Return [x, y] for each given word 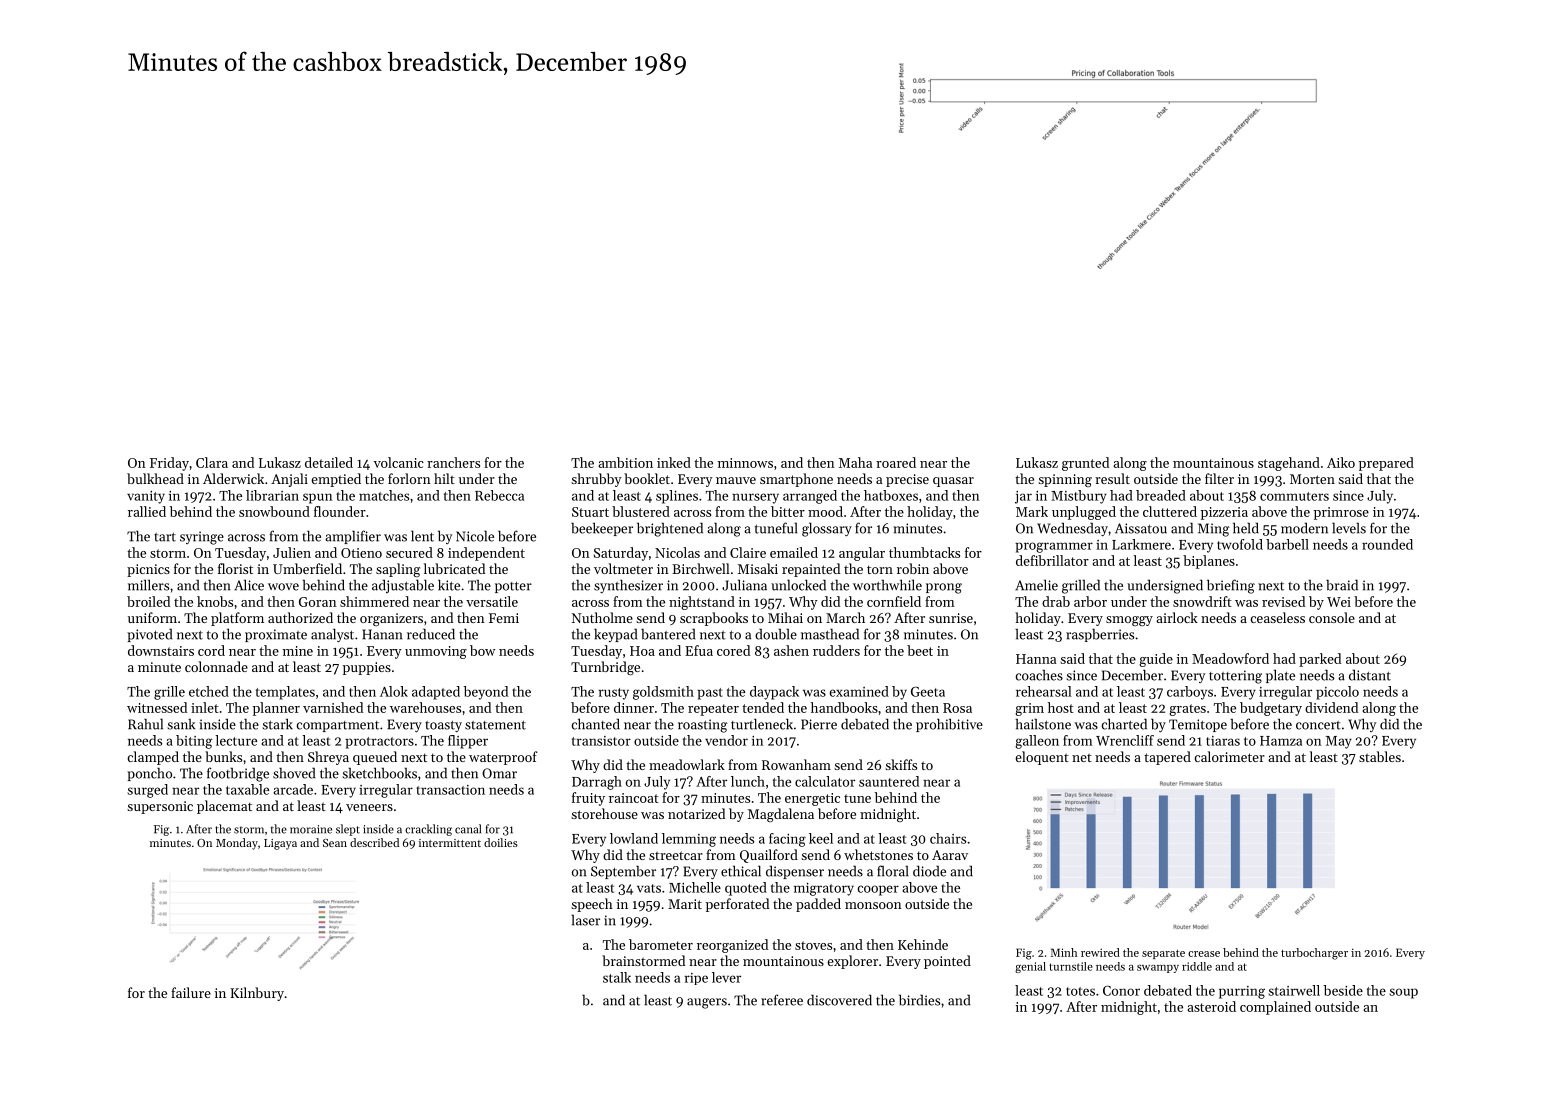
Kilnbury [257, 994]
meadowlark [687, 764]
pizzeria [1224, 513]
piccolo [1337, 693]
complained [1275, 1008]
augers [707, 1003]
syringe [202, 538]
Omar [499, 773]
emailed [794, 552]
